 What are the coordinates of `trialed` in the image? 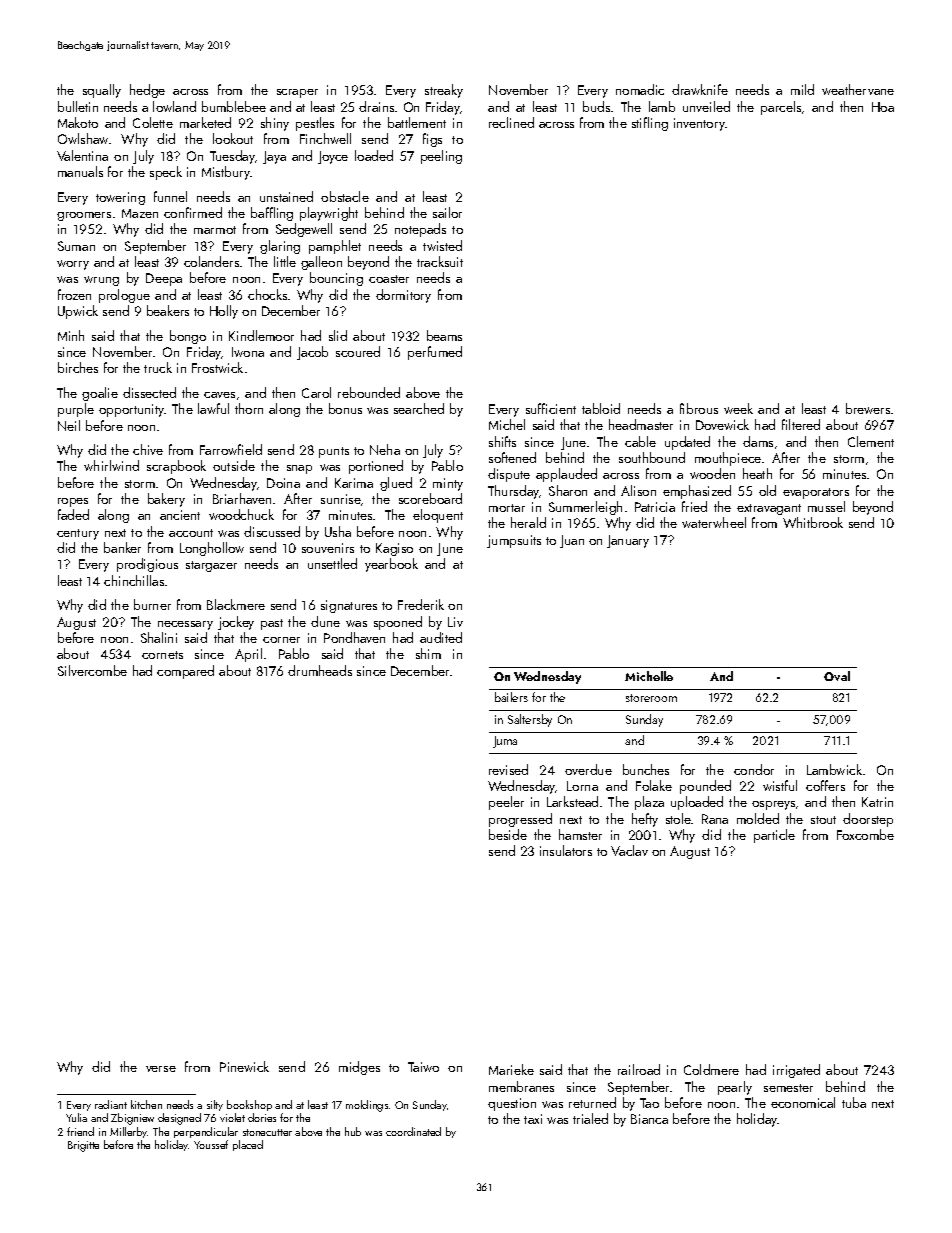 It's located at (590, 1118).
